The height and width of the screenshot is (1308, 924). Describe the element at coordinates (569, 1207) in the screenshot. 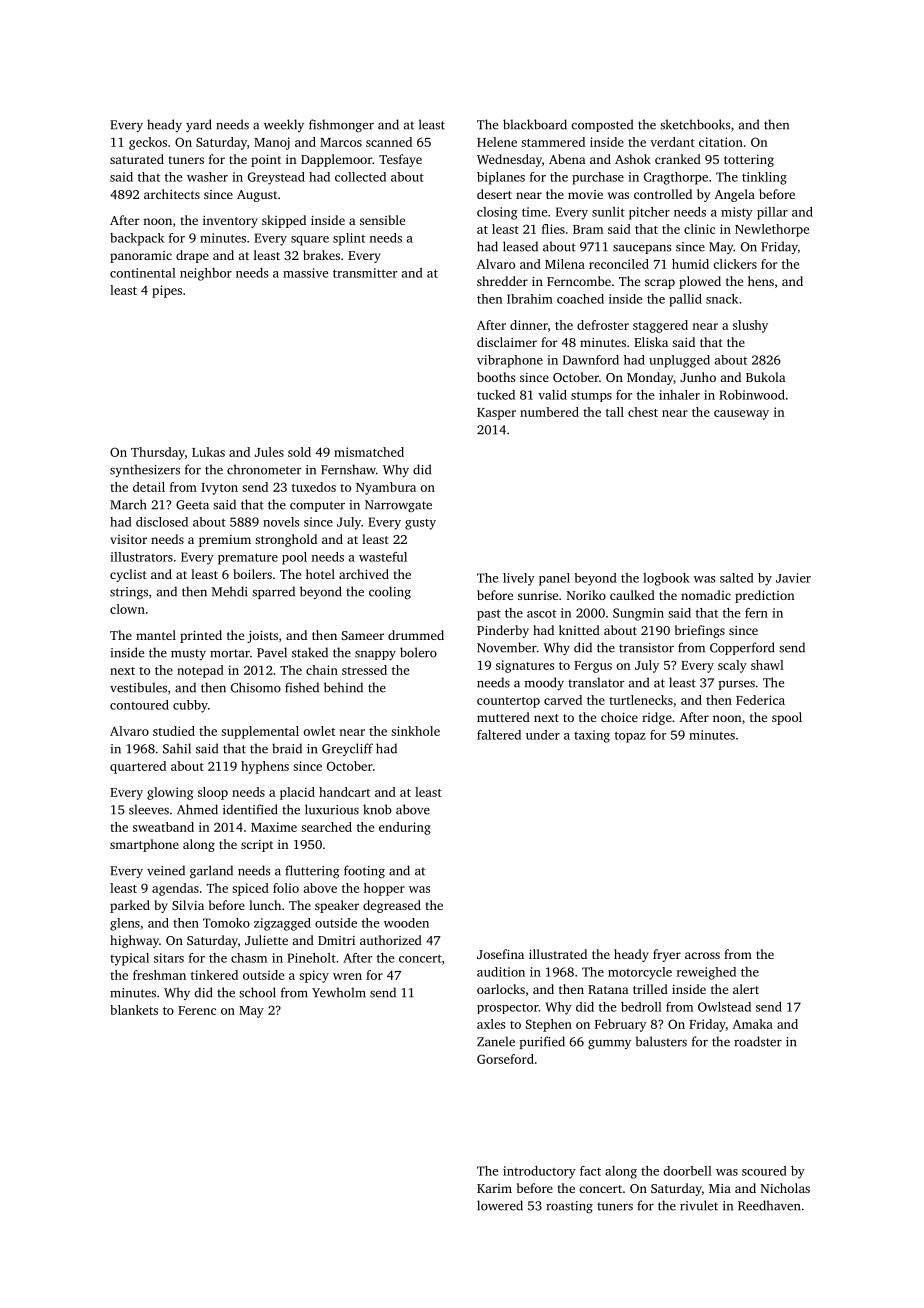

I see `roasting` at that location.
